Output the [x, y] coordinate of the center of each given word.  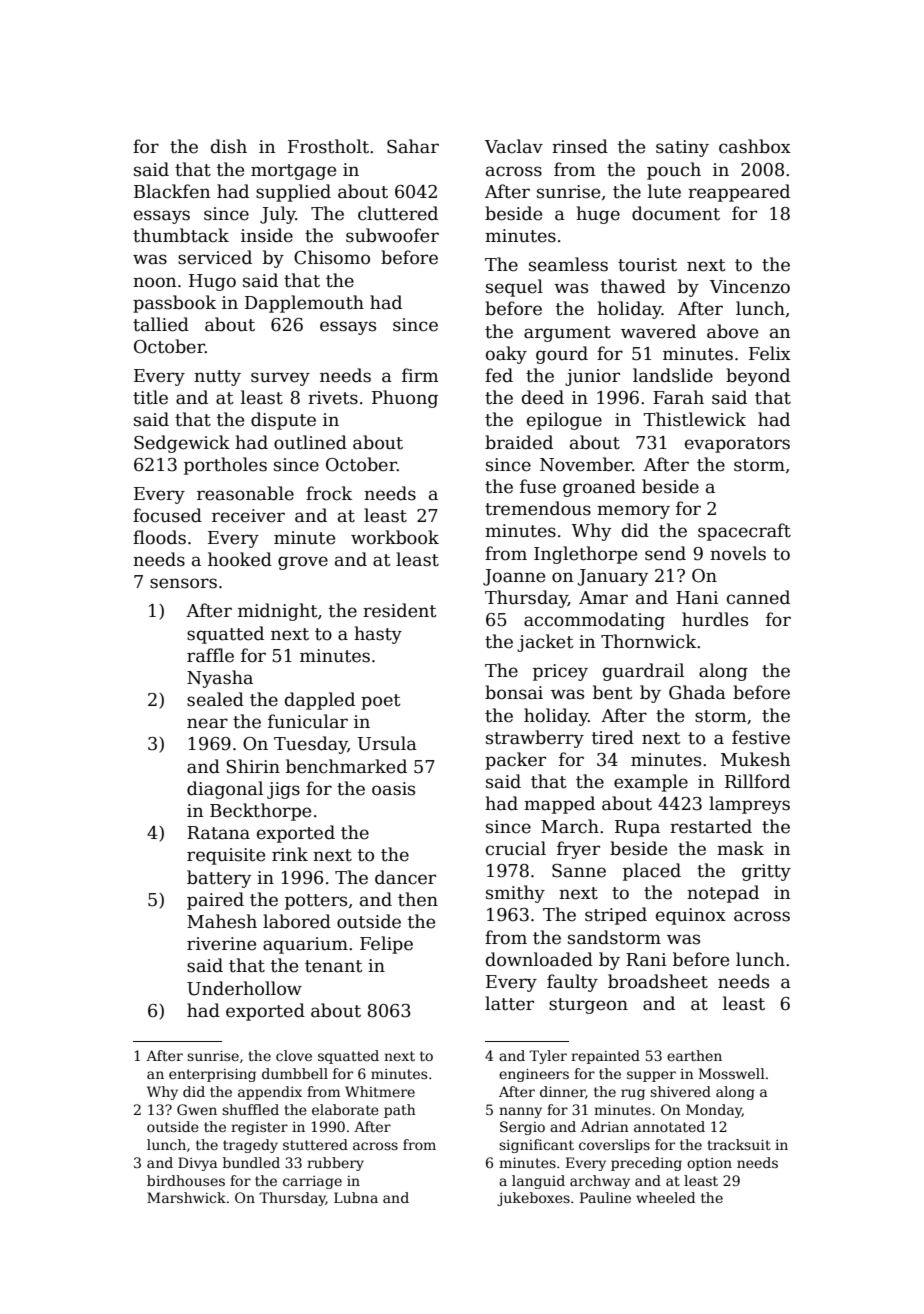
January [612, 577]
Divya [198, 1164]
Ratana [218, 833]
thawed [633, 286]
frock [329, 493]
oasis [393, 789]
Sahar [413, 146]
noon [154, 282]
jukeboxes [533, 1199]
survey [280, 379]
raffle [210, 655]
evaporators [737, 445]
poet [381, 702]
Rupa [637, 828]
